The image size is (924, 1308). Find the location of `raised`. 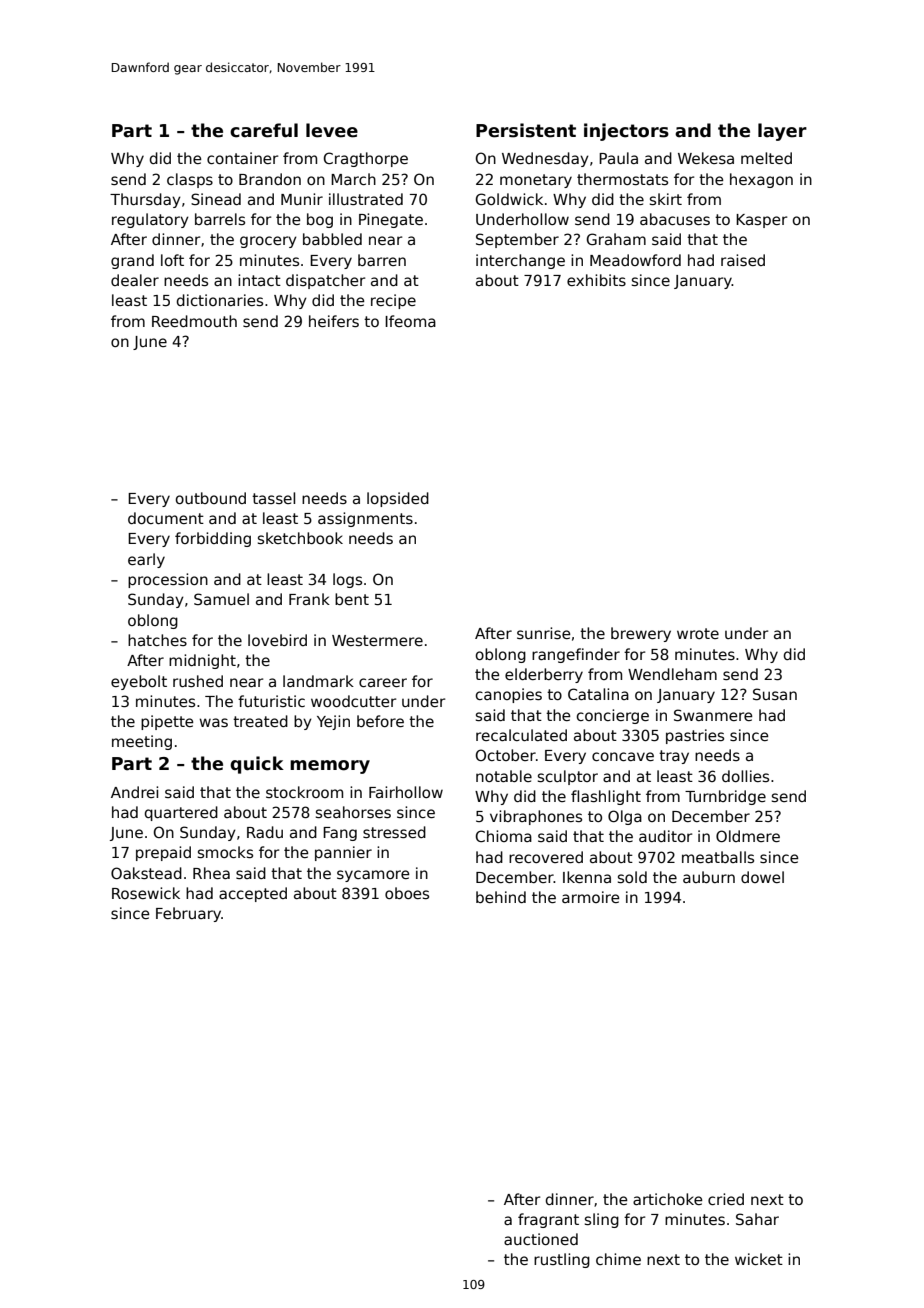

raised is located at coordinates (743, 260).
